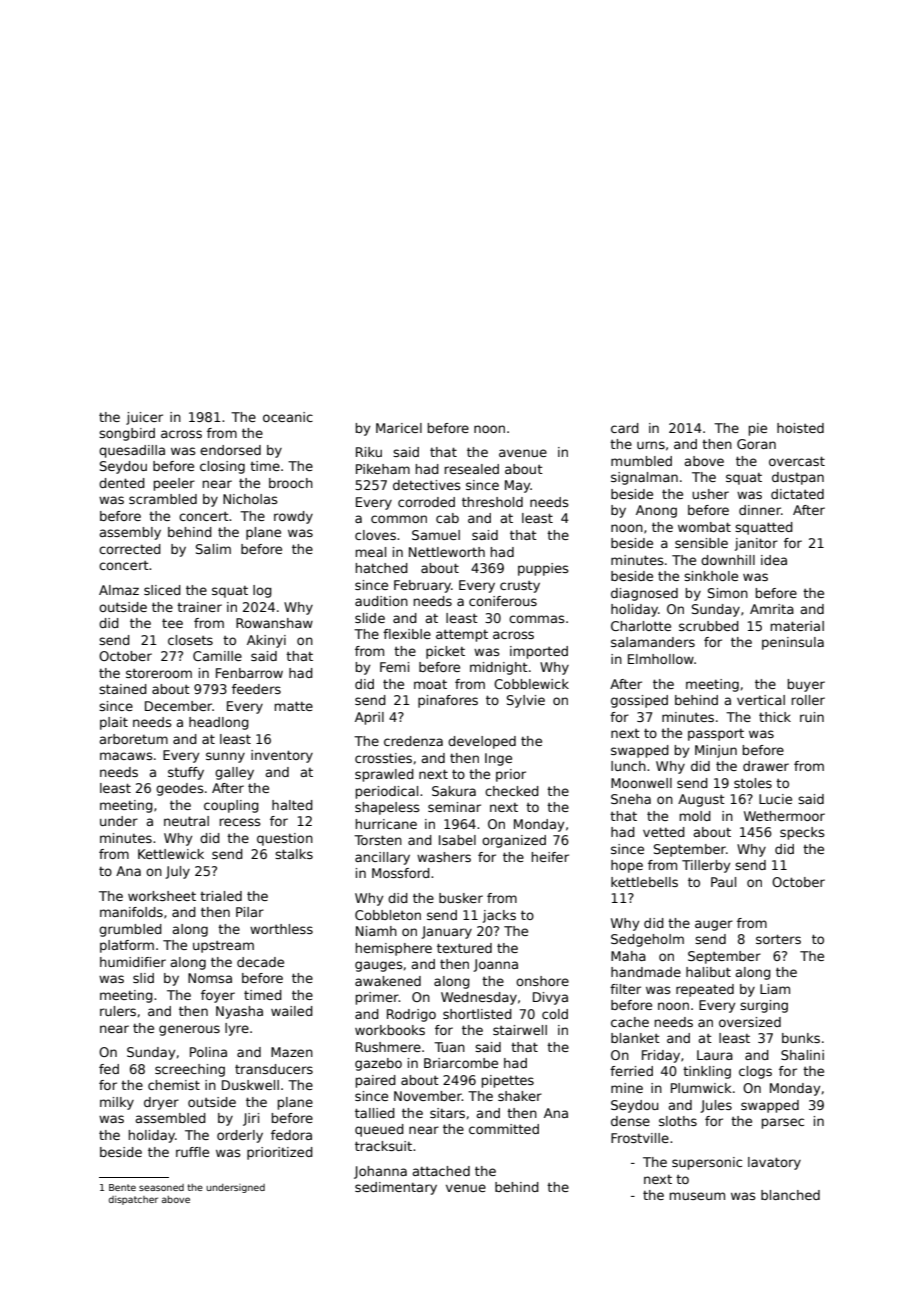 This image has width=924, height=1308. I want to click on Pikeham, so click(383, 469).
